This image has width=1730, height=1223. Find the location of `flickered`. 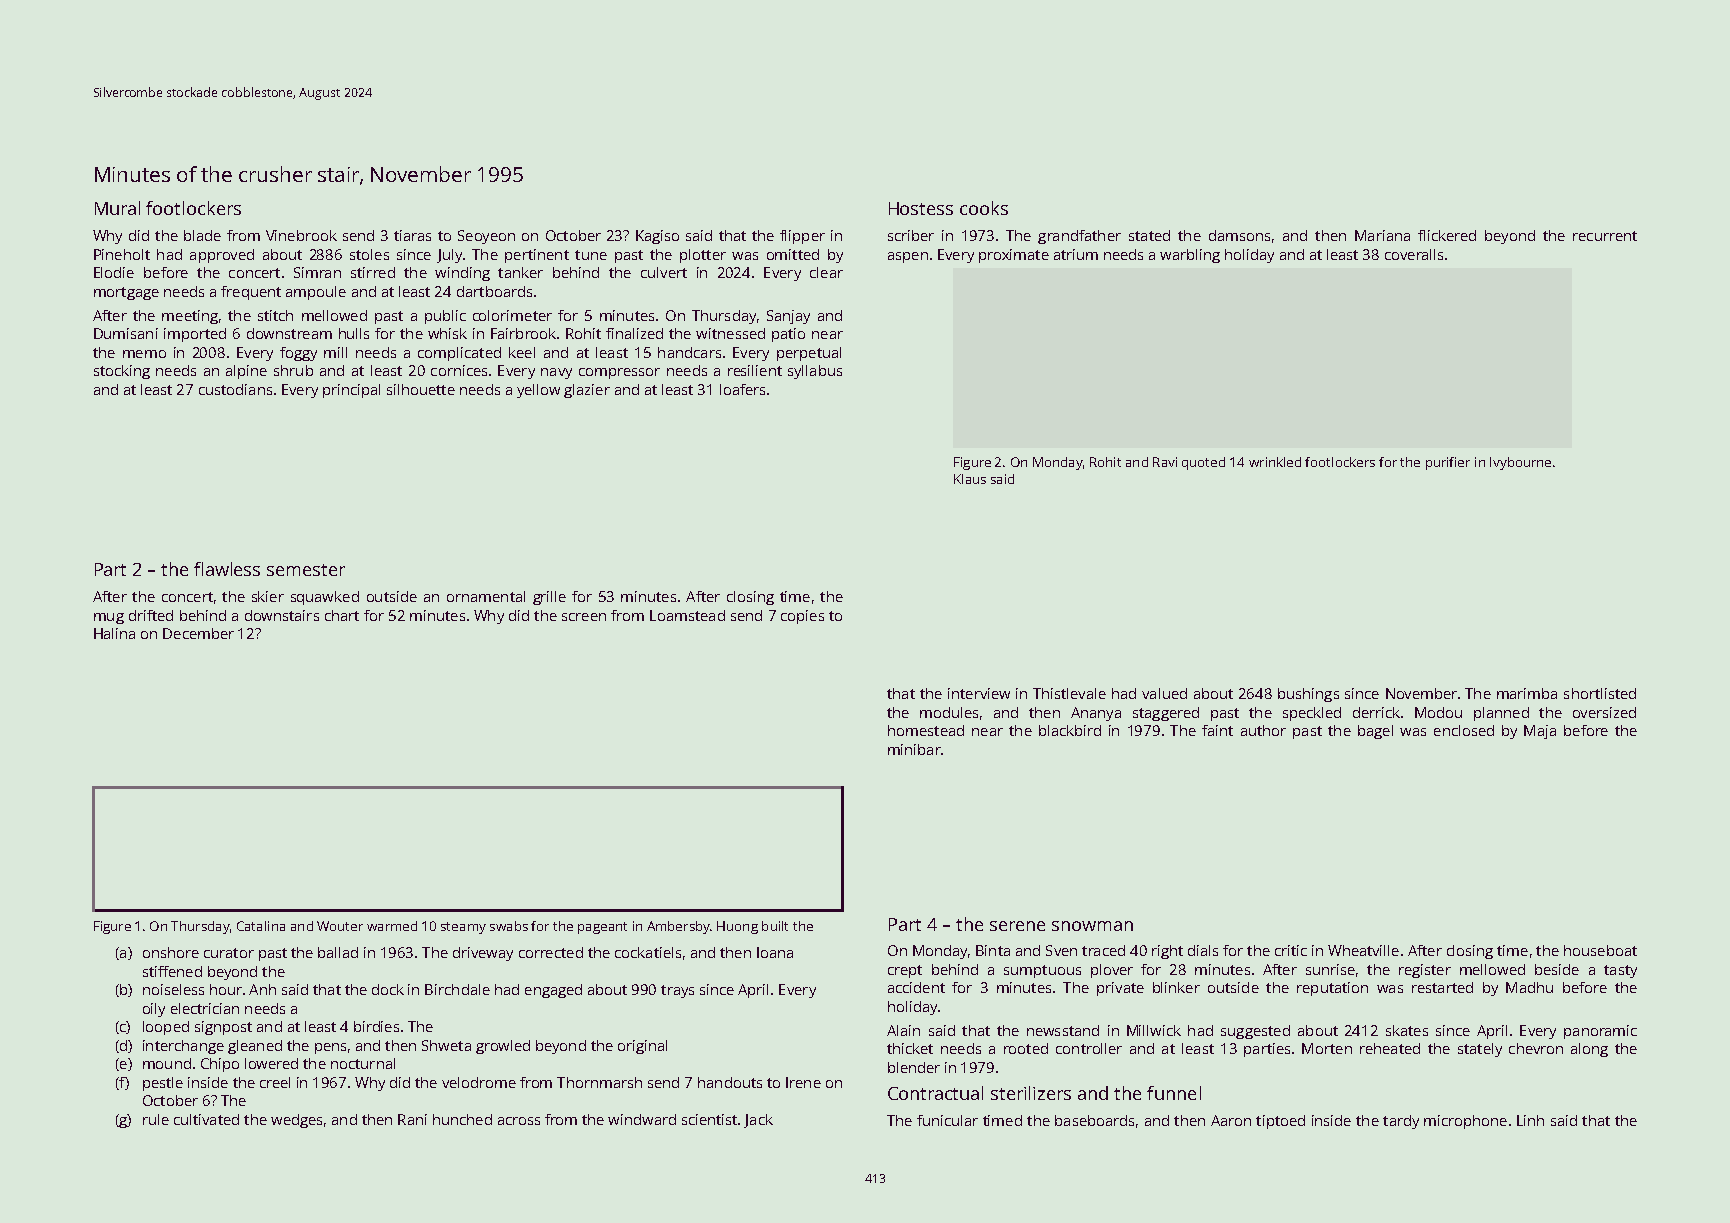

flickered is located at coordinates (1447, 235).
